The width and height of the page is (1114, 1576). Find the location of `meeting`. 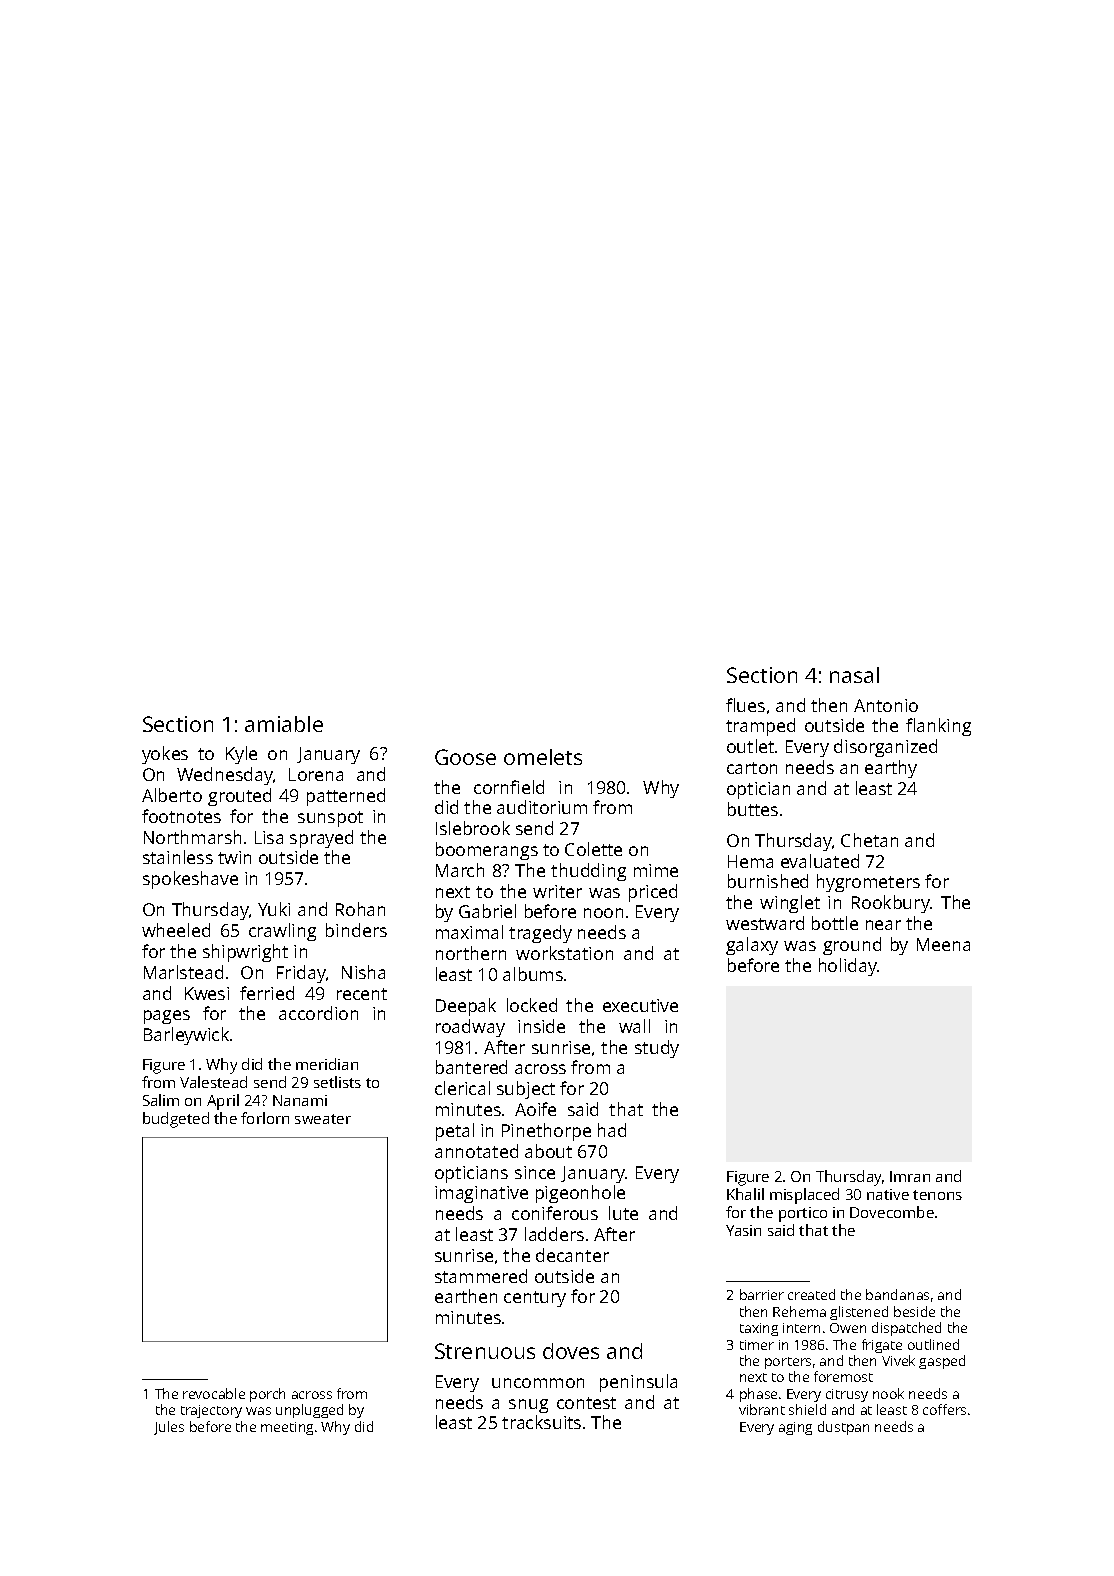

meeting is located at coordinates (287, 1428).
